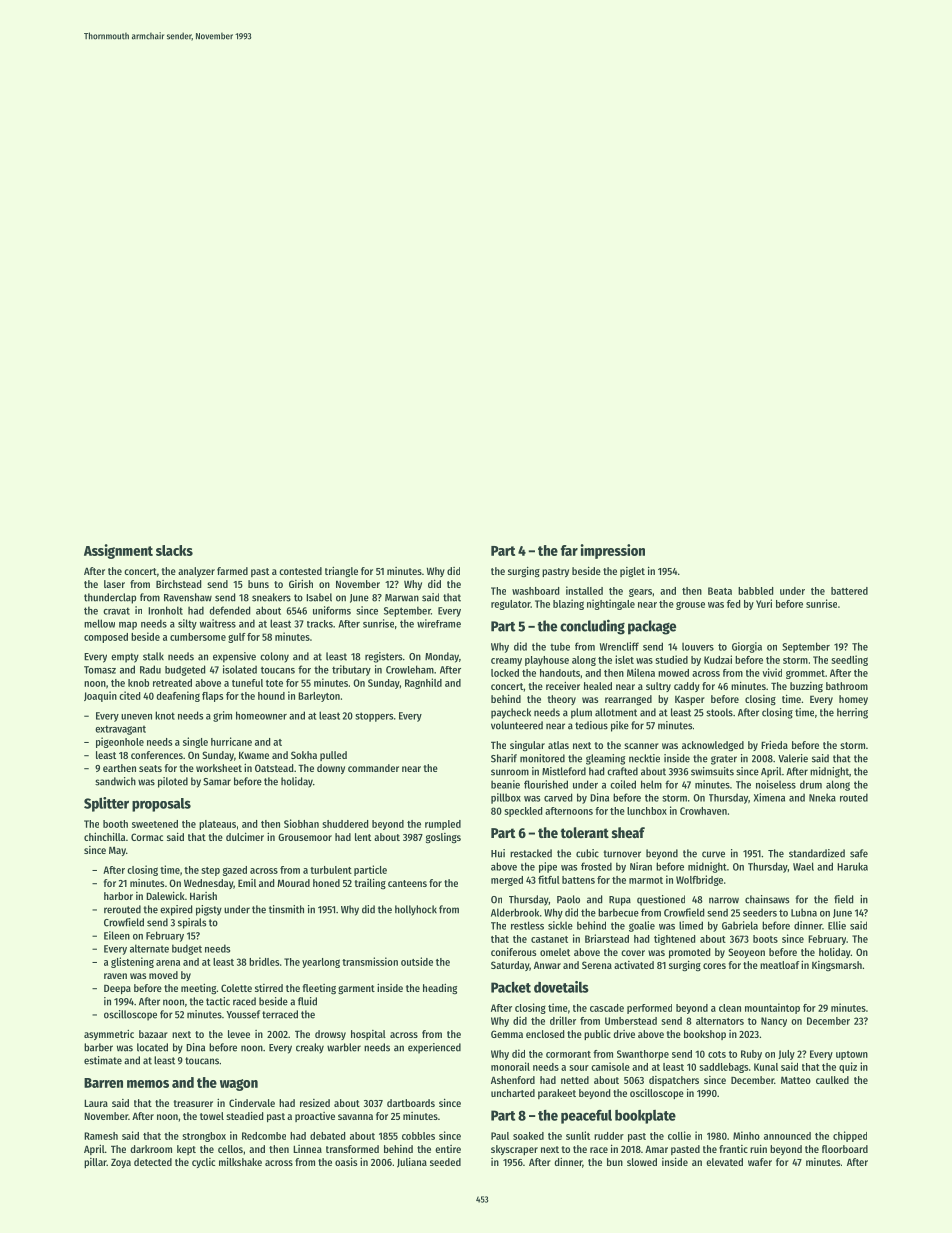 This screenshot has height=1233, width=952. Describe the element at coordinates (624, 659) in the screenshot. I see `islet` at that location.
